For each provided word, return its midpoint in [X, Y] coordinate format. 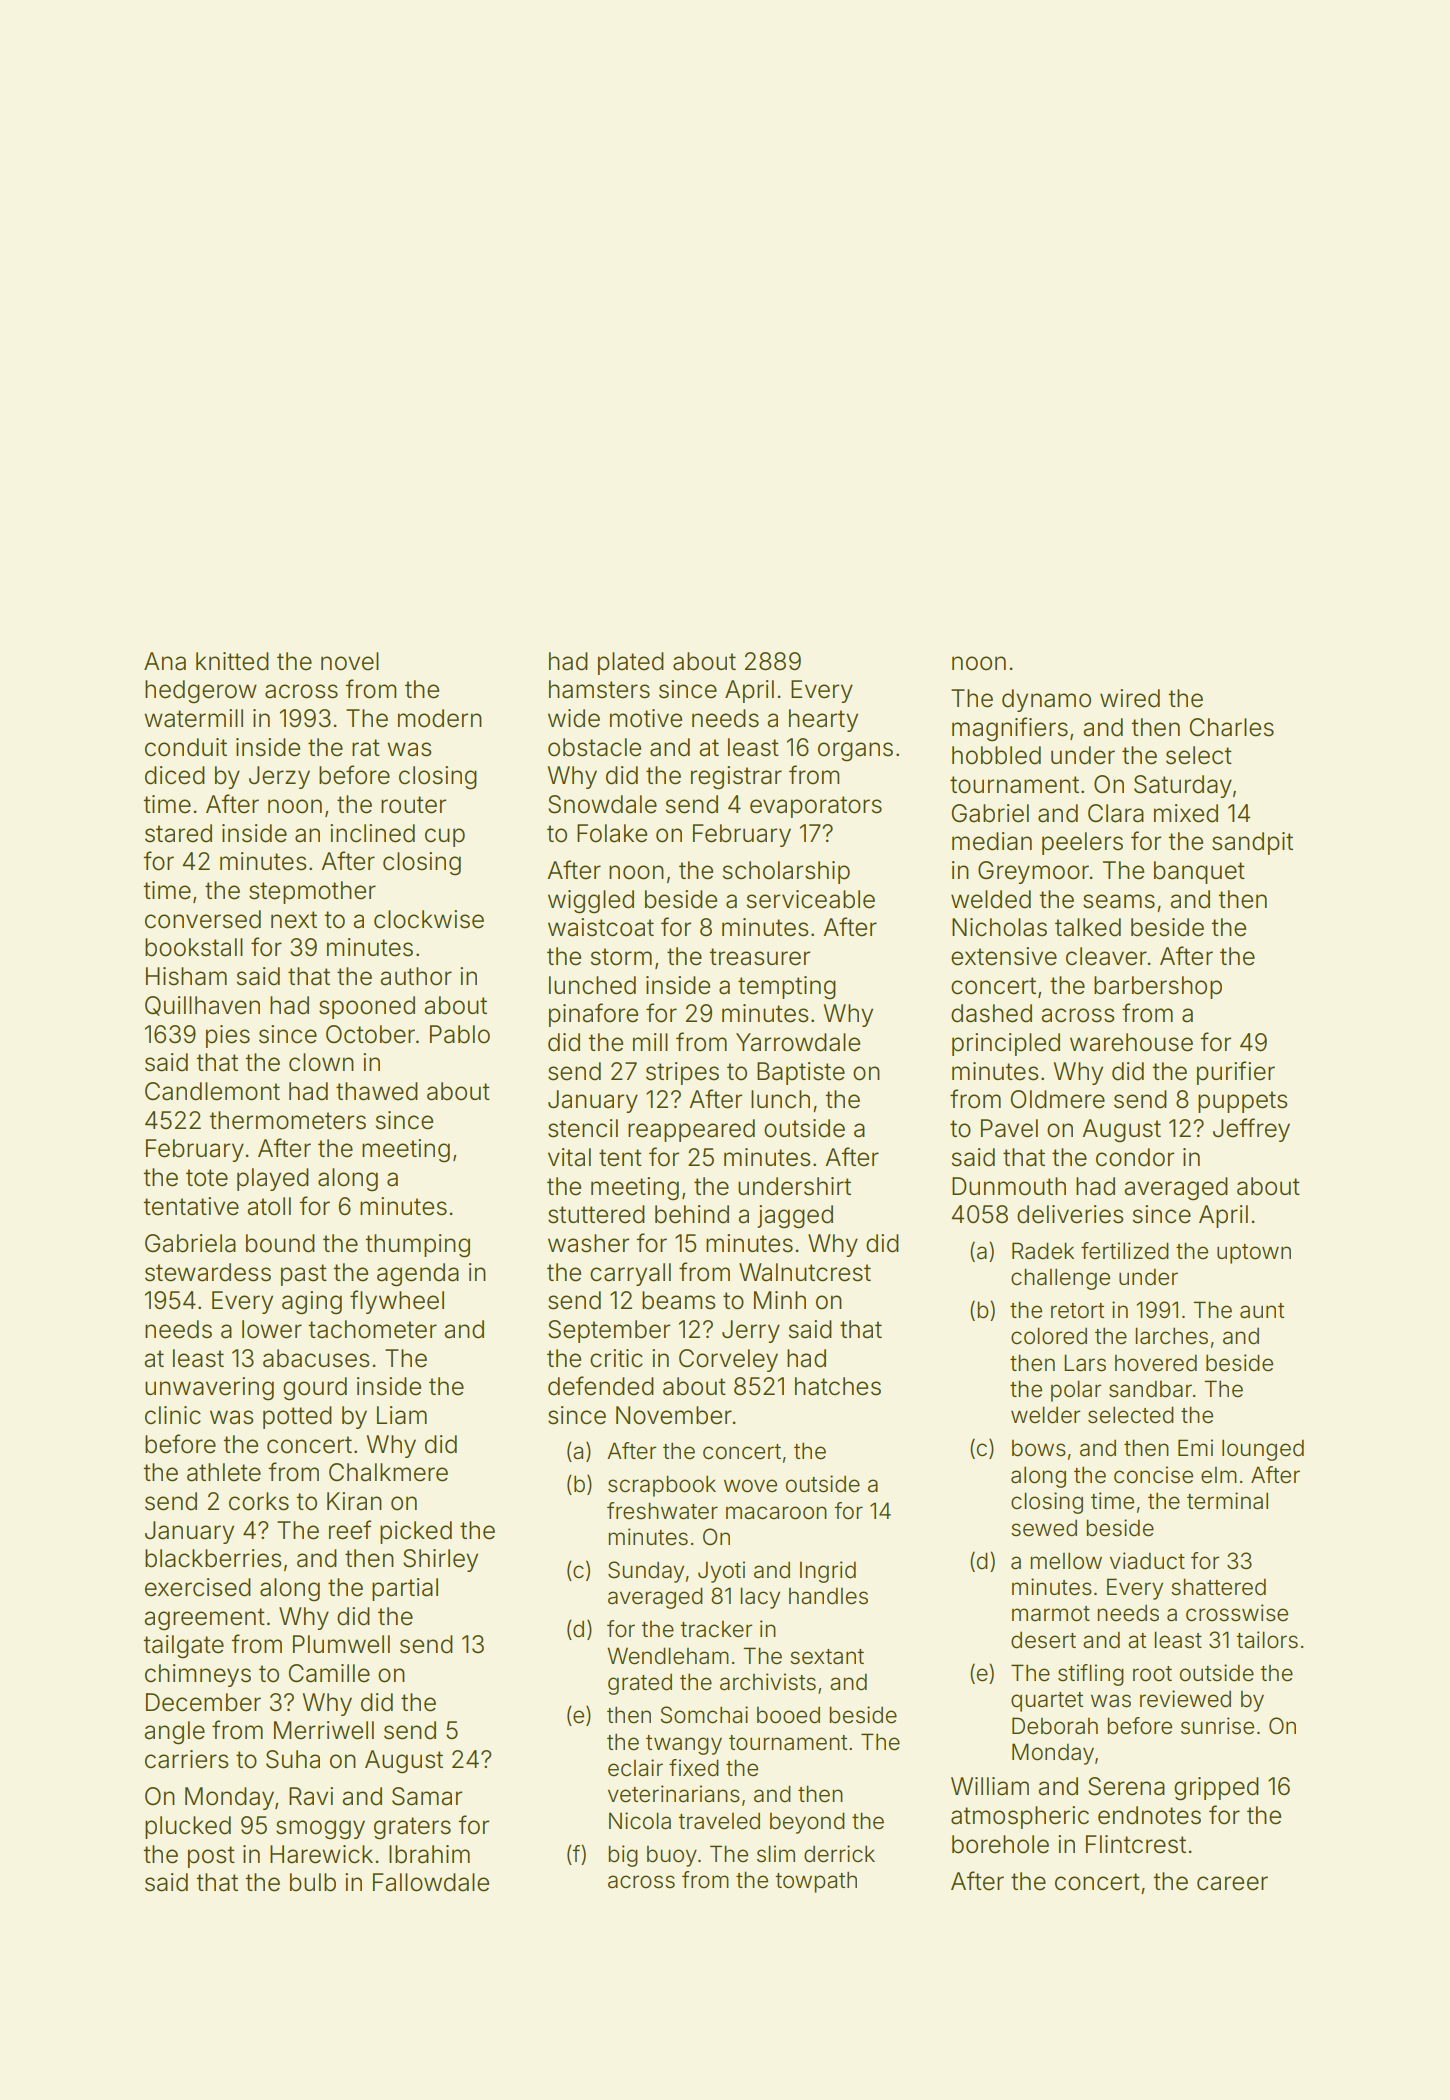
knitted [232, 661]
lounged [1263, 1450]
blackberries [213, 1558]
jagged [795, 1217]
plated [631, 663]
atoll [269, 1206]
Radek [1043, 1251]
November [674, 1415]
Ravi [311, 1796]
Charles [1231, 727]
